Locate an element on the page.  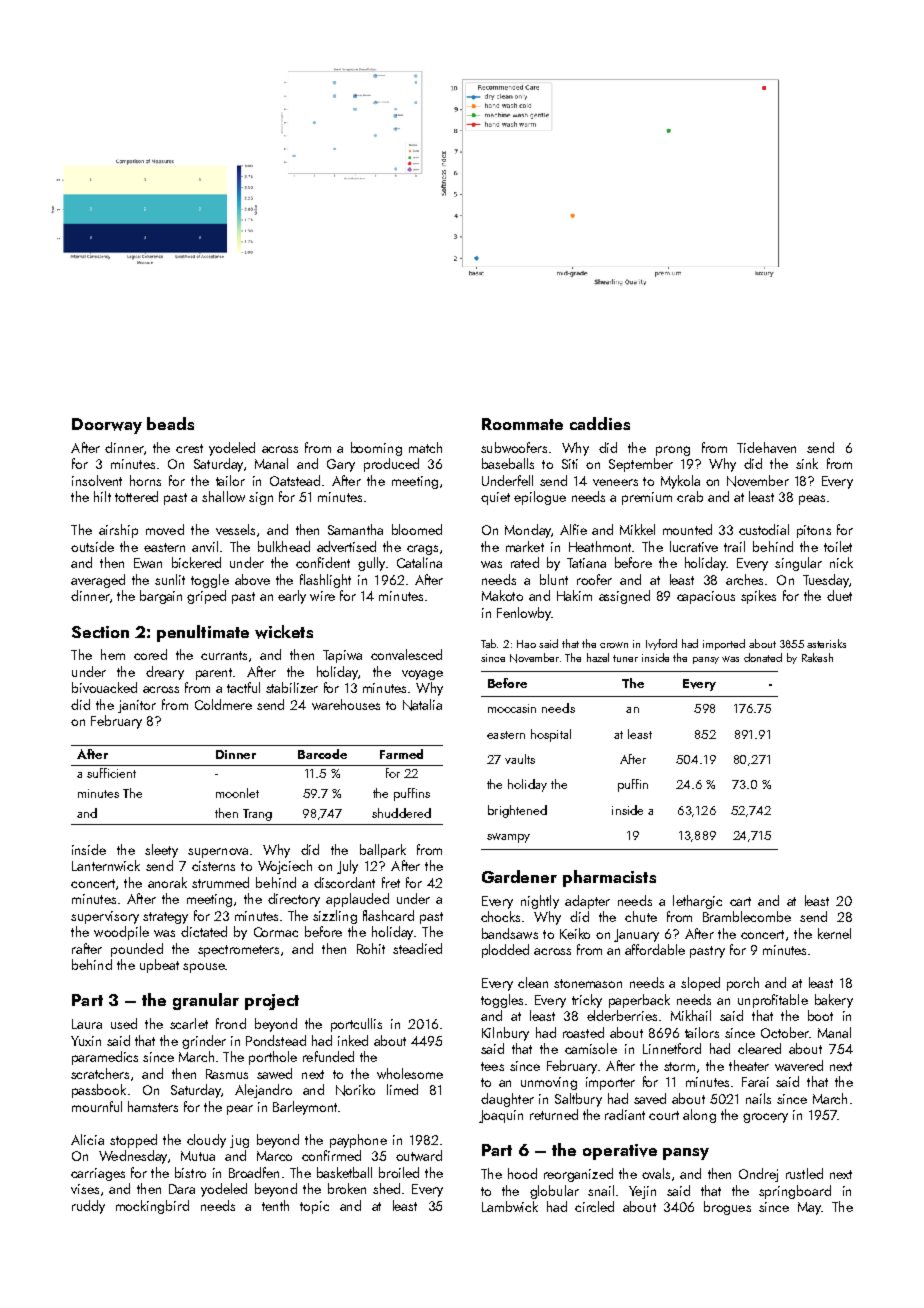
Yuxin is located at coordinates (86, 1041).
